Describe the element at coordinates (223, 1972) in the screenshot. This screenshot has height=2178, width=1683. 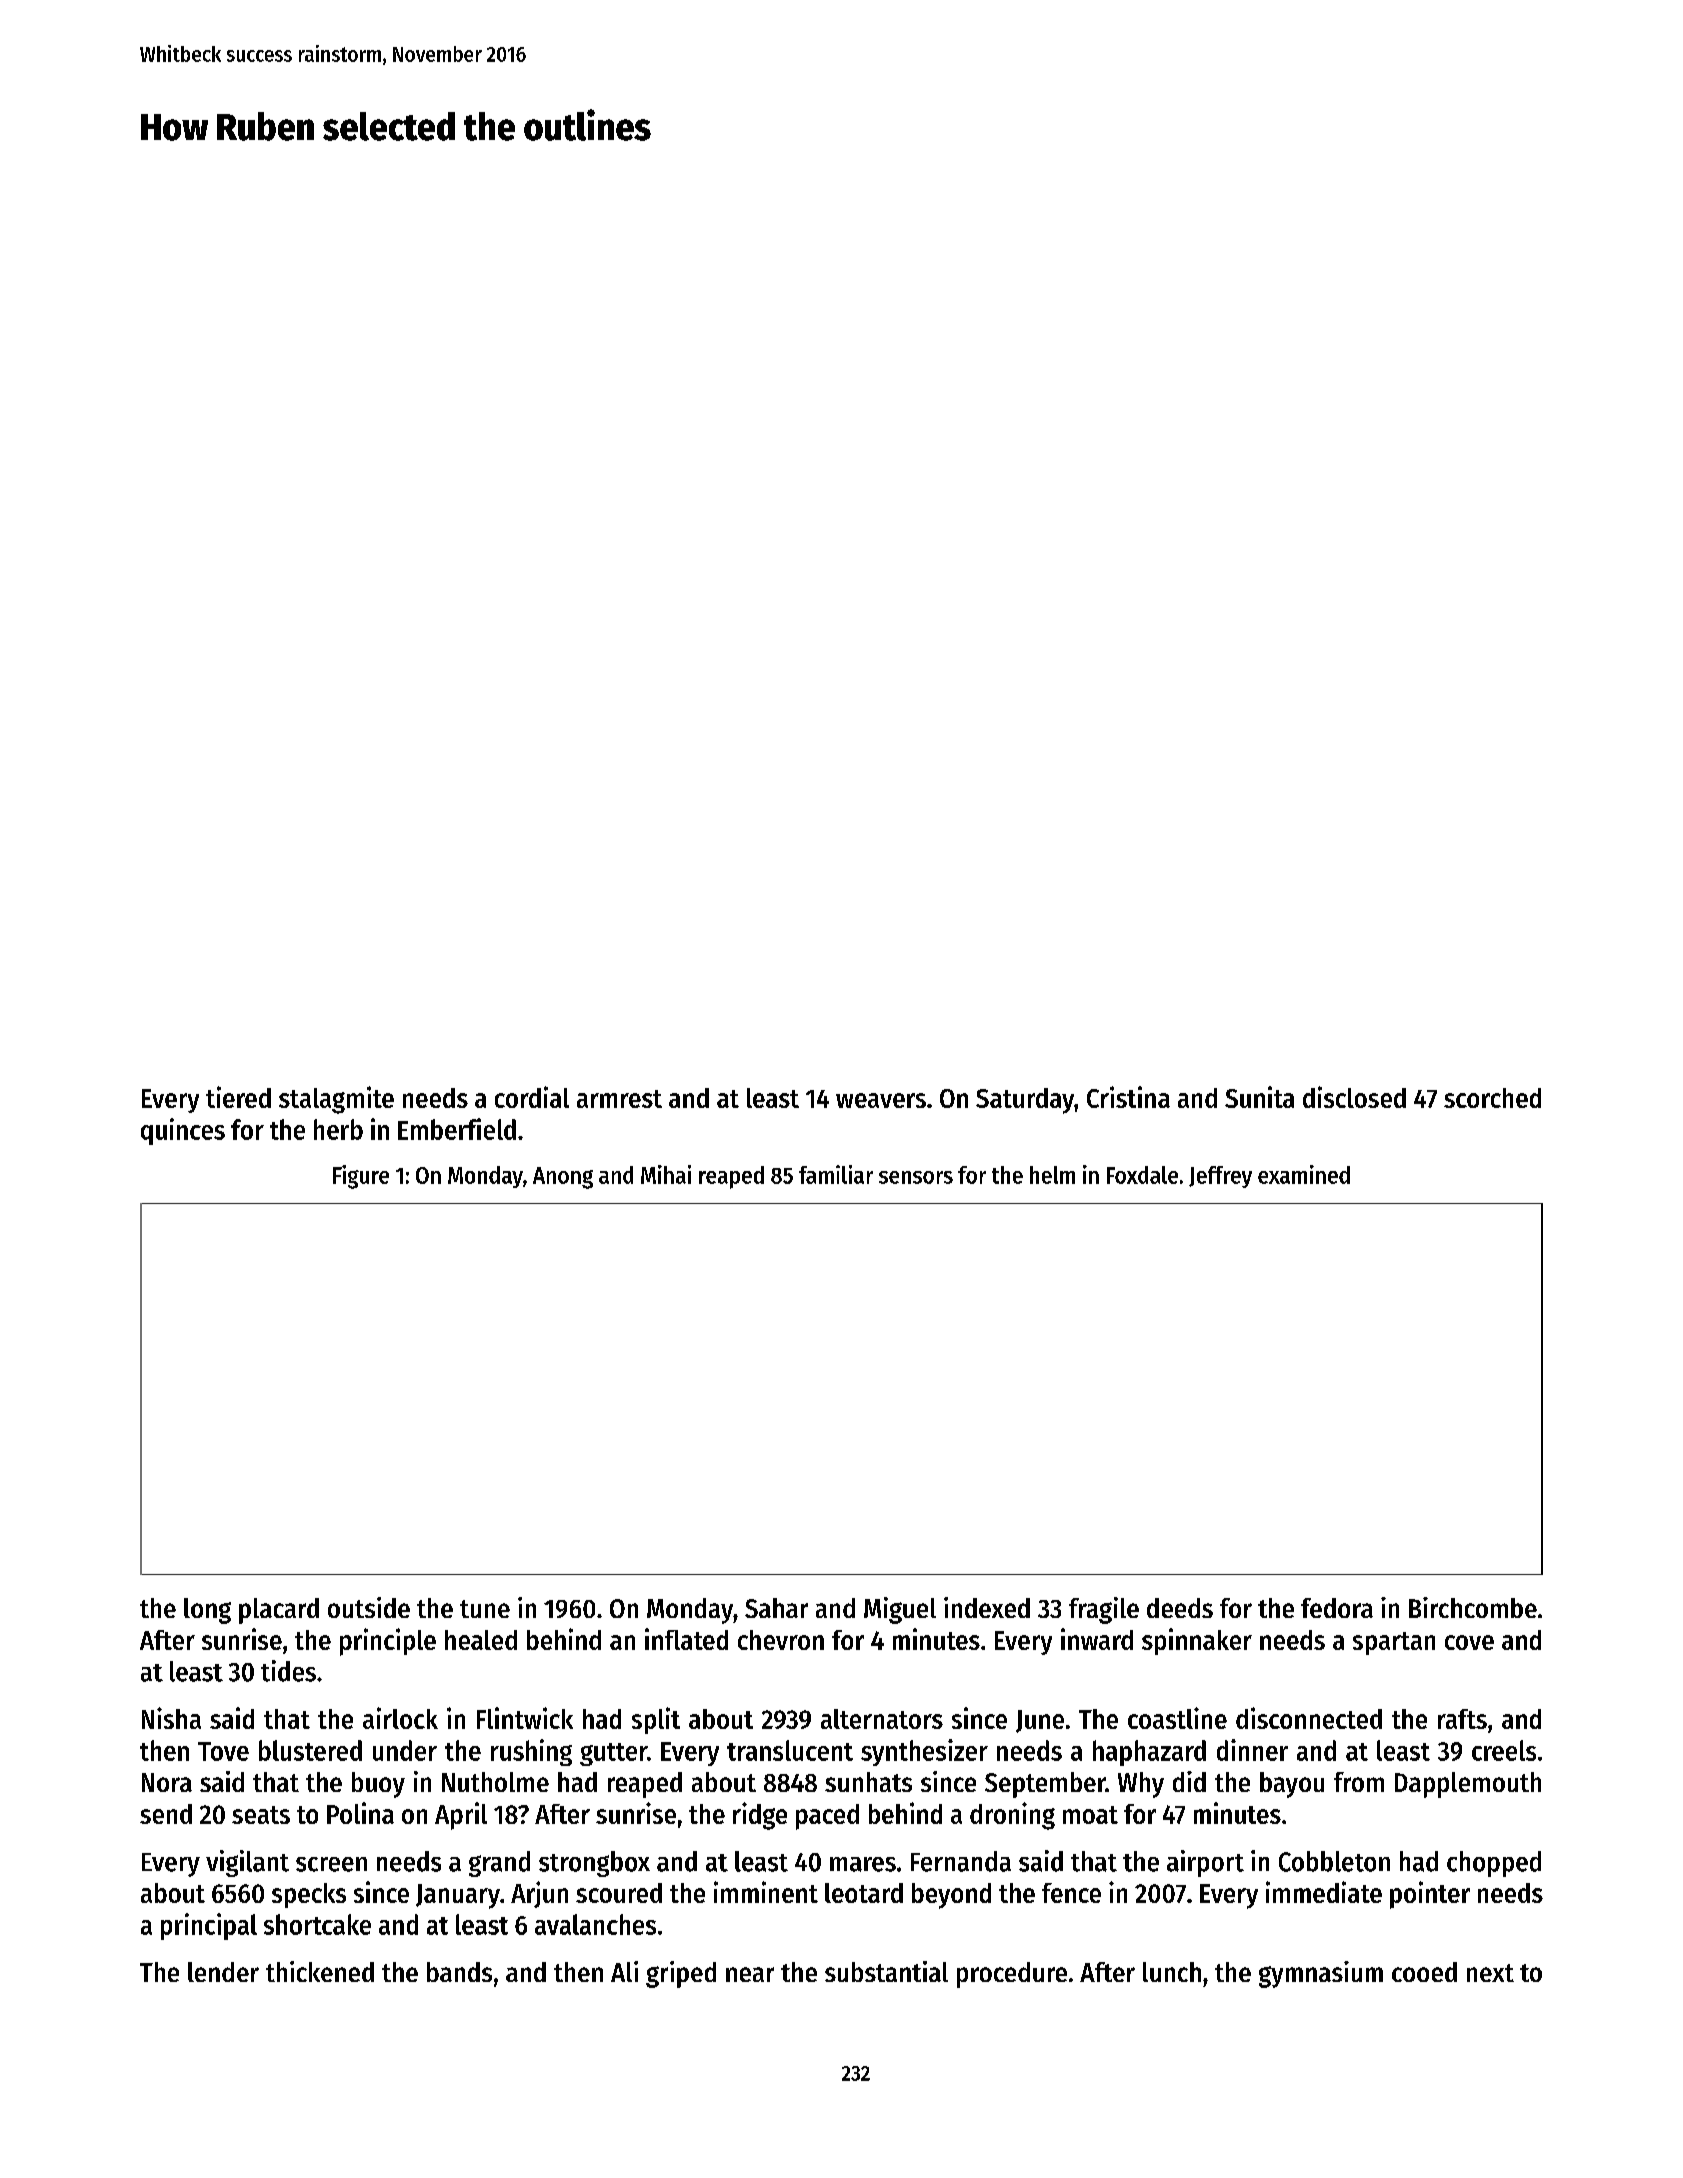
I see `lender` at that location.
